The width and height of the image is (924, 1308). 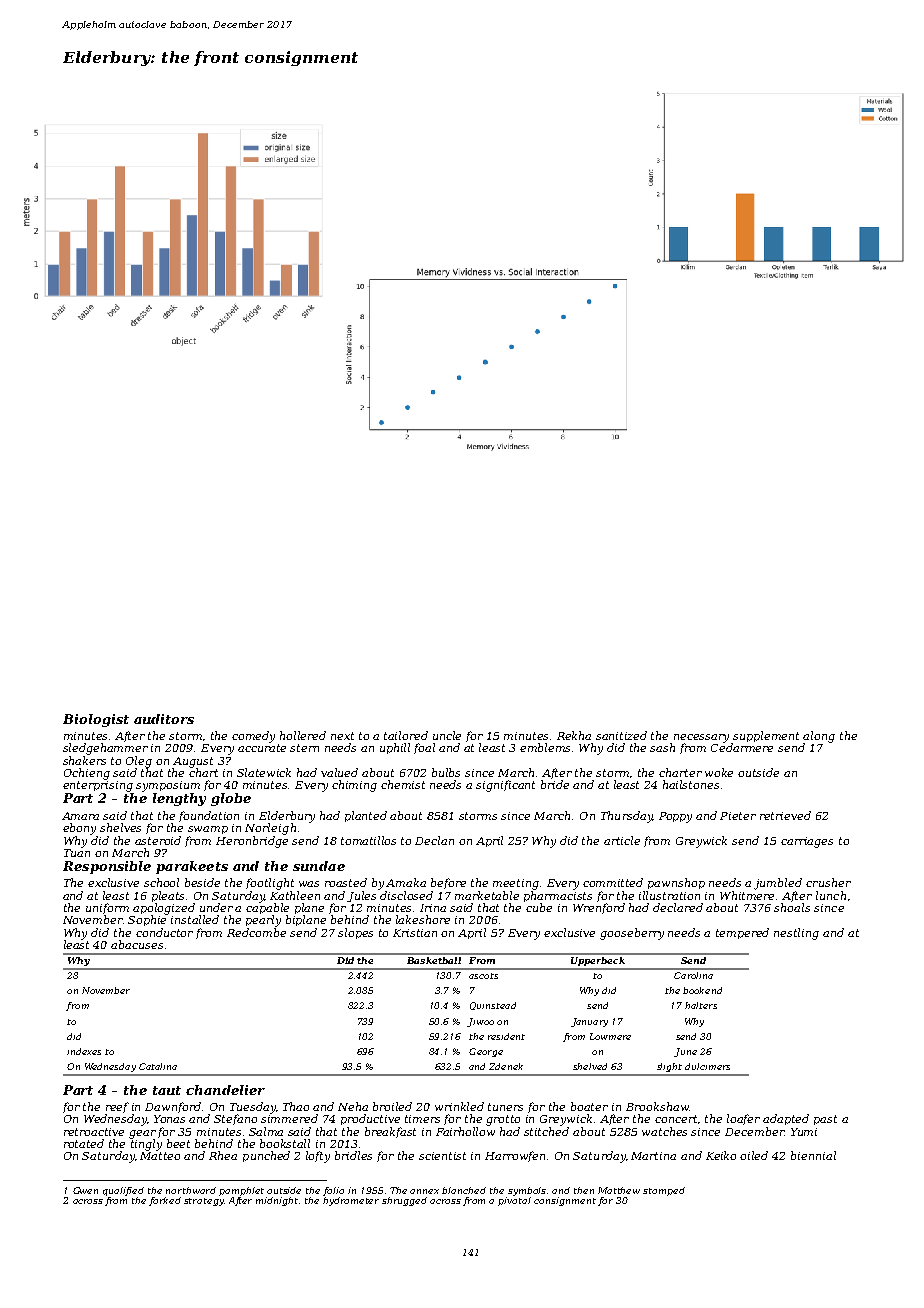 I want to click on crusher, so click(x=828, y=882).
